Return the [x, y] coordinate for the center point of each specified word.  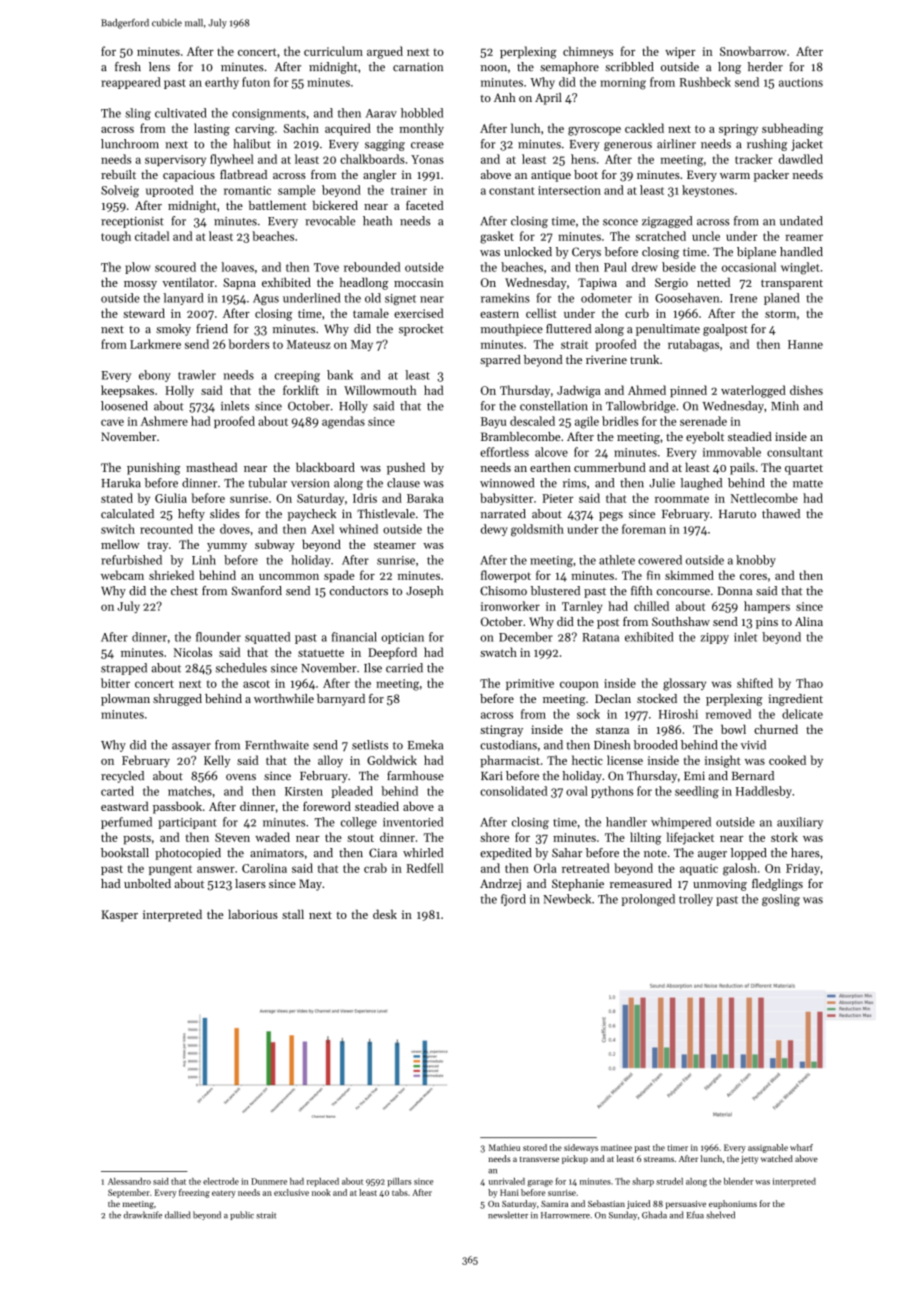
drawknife [143, 1215]
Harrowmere [565, 1215]
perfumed [126, 823]
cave [112, 422]
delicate [802, 714]
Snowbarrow [753, 51]
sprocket [421, 330]
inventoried [413, 822]
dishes [806, 390]
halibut [252, 144]
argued [385, 52]
